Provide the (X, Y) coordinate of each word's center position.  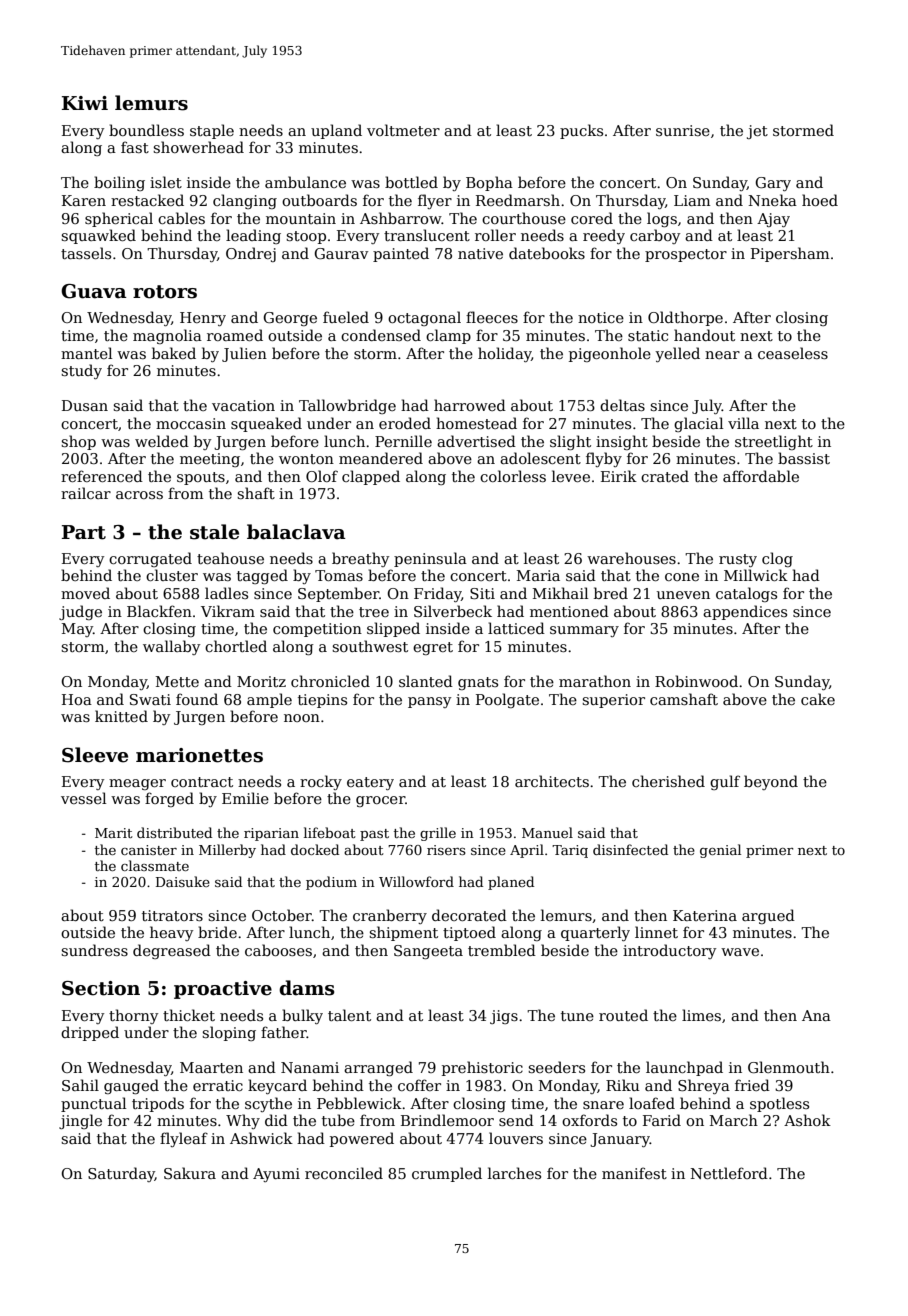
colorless (513, 476)
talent (349, 1015)
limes (701, 1015)
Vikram (228, 611)
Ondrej (251, 254)
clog (777, 559)
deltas (622, 405)
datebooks (547, 253)
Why (243, 1121)
